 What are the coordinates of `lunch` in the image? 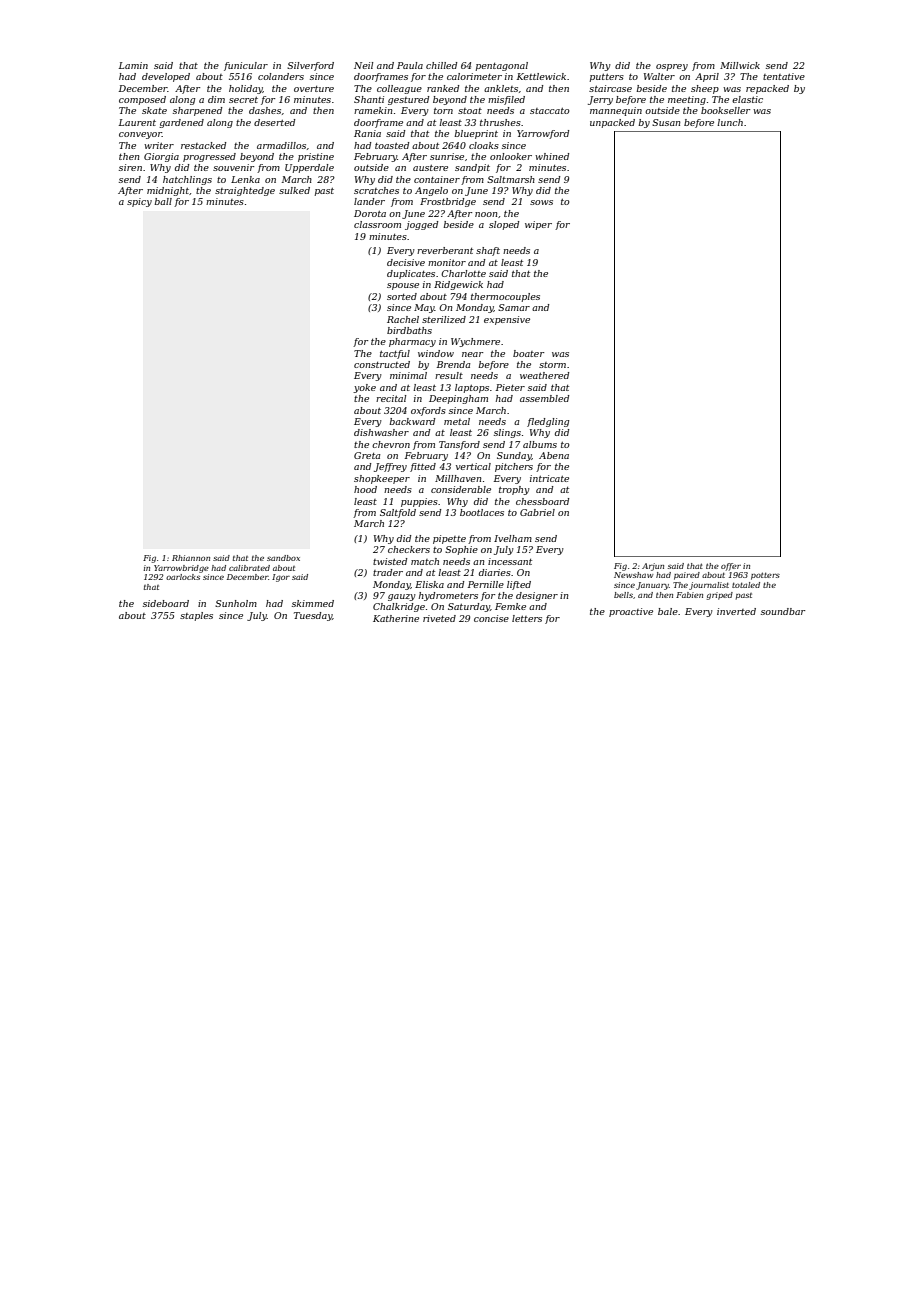 It's located at (730, 122).
